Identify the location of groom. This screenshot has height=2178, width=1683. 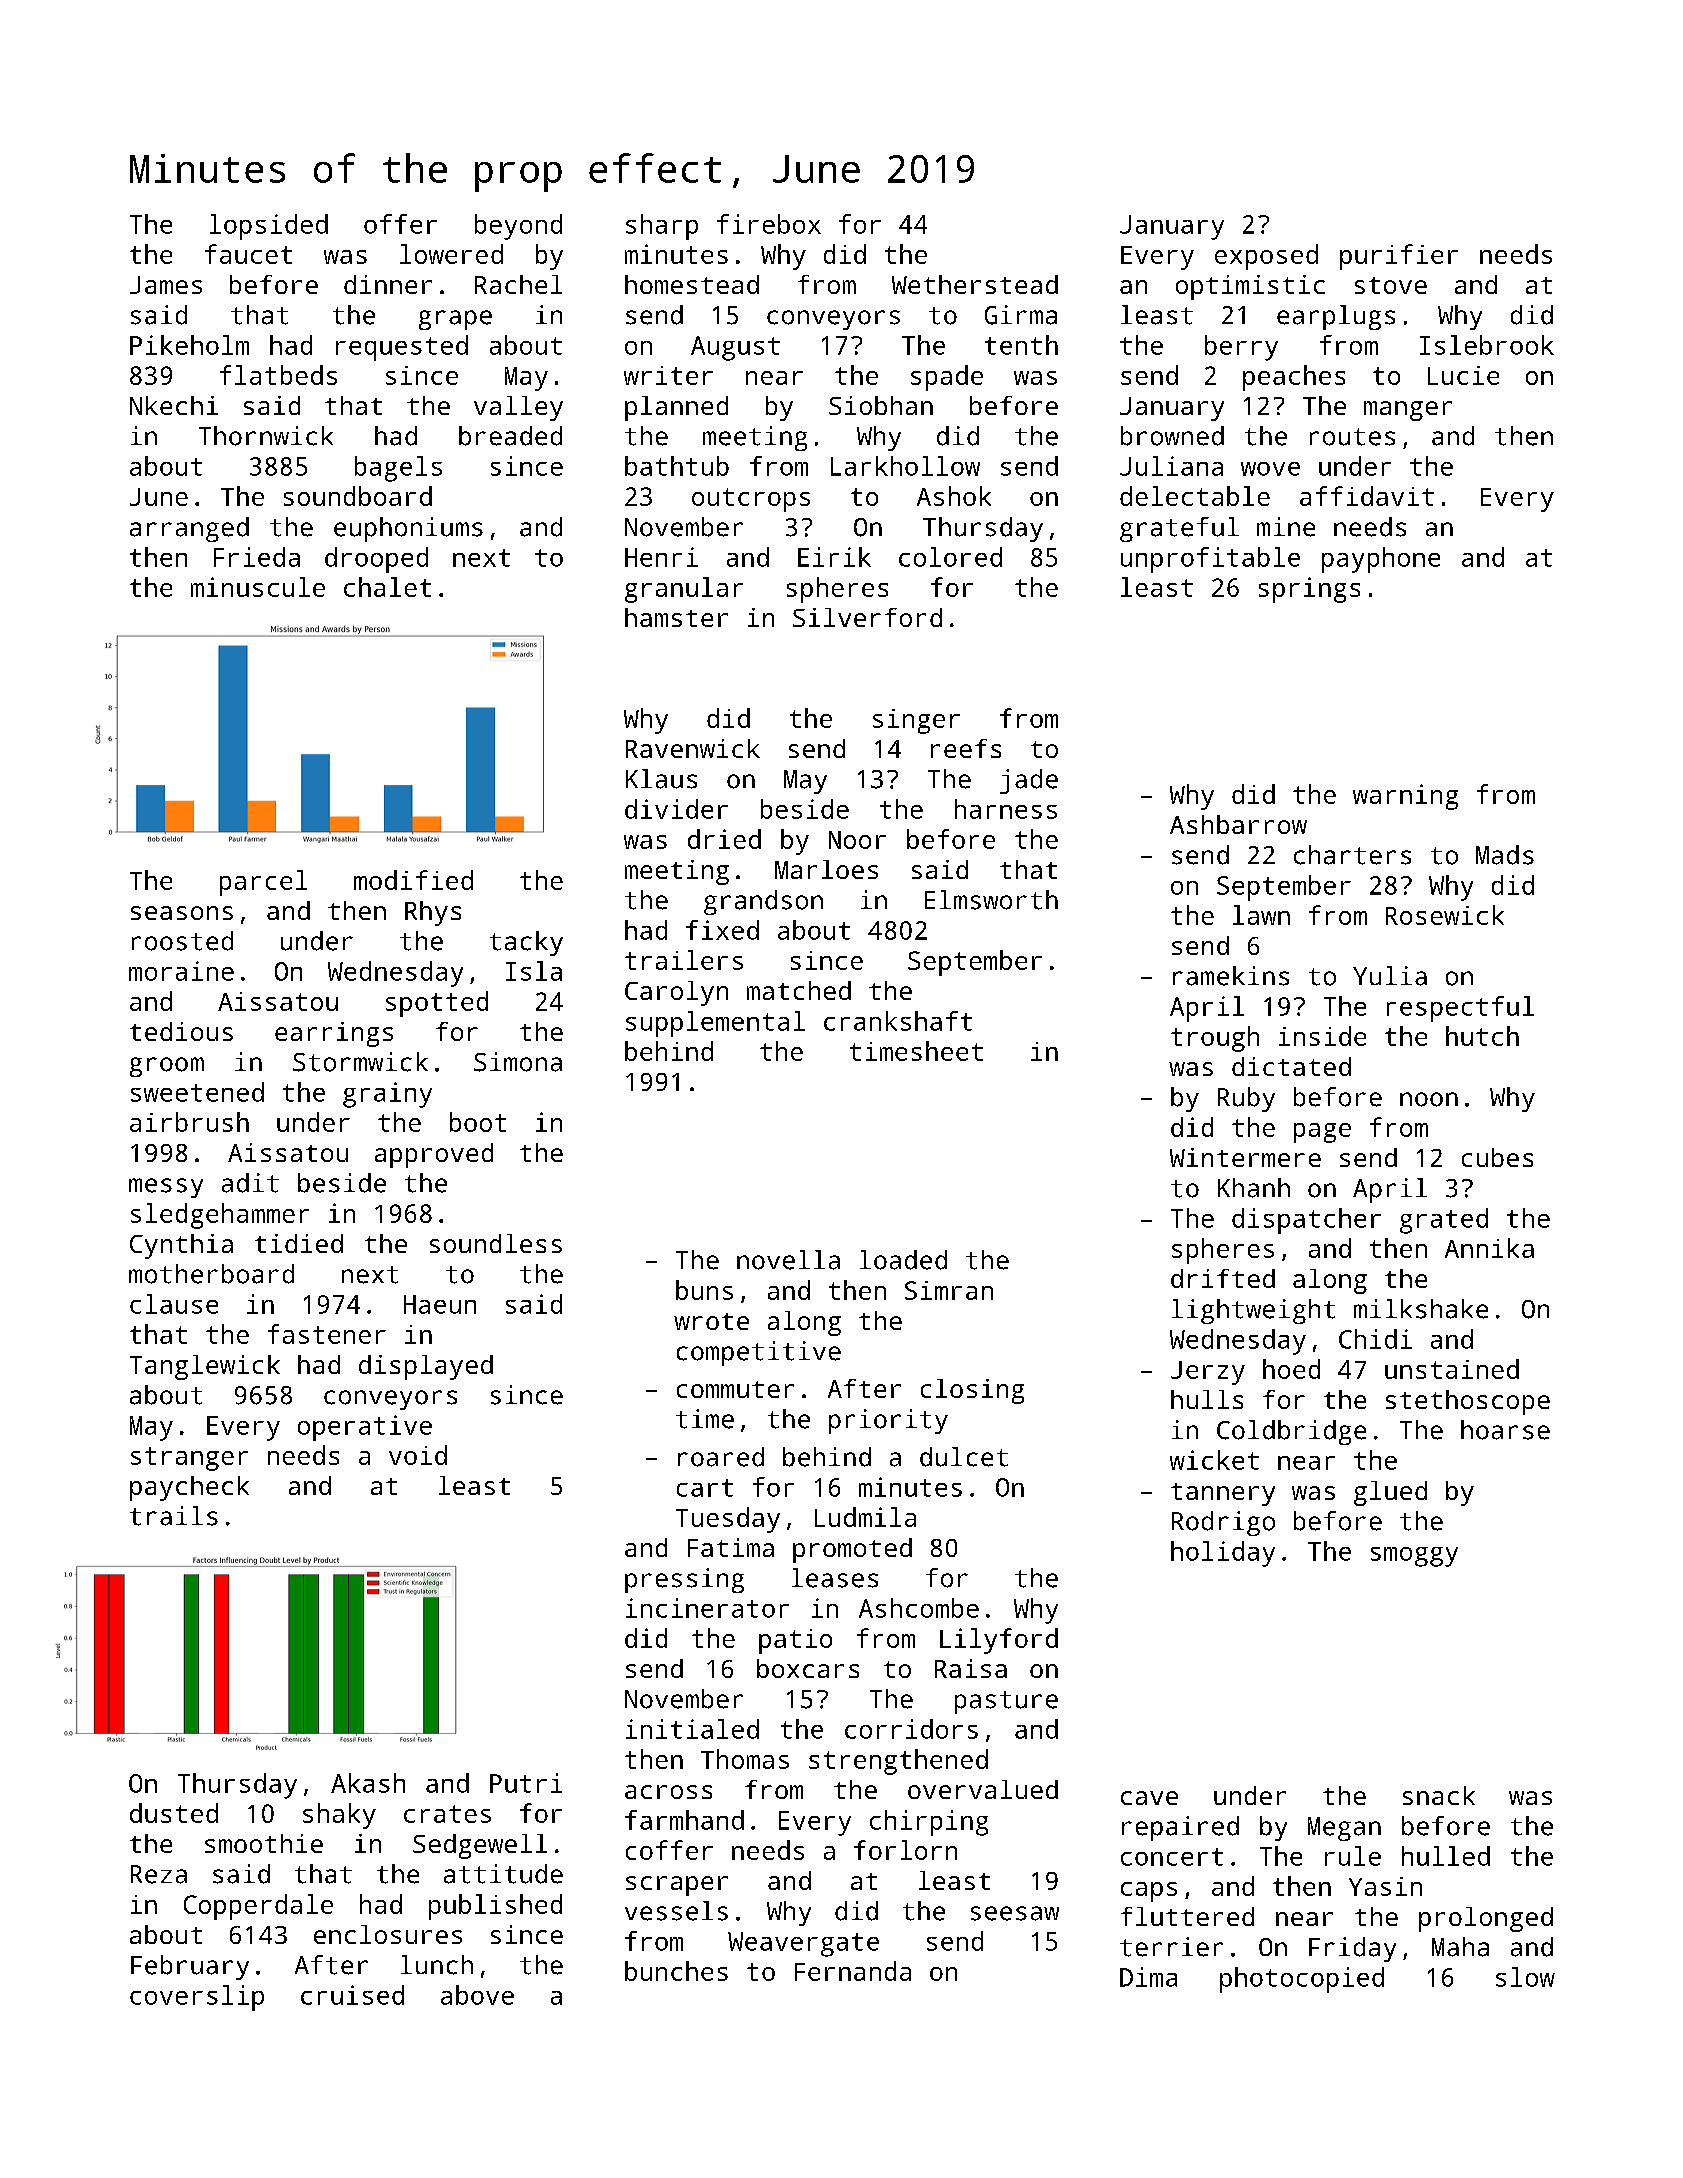
(167, 1067).
